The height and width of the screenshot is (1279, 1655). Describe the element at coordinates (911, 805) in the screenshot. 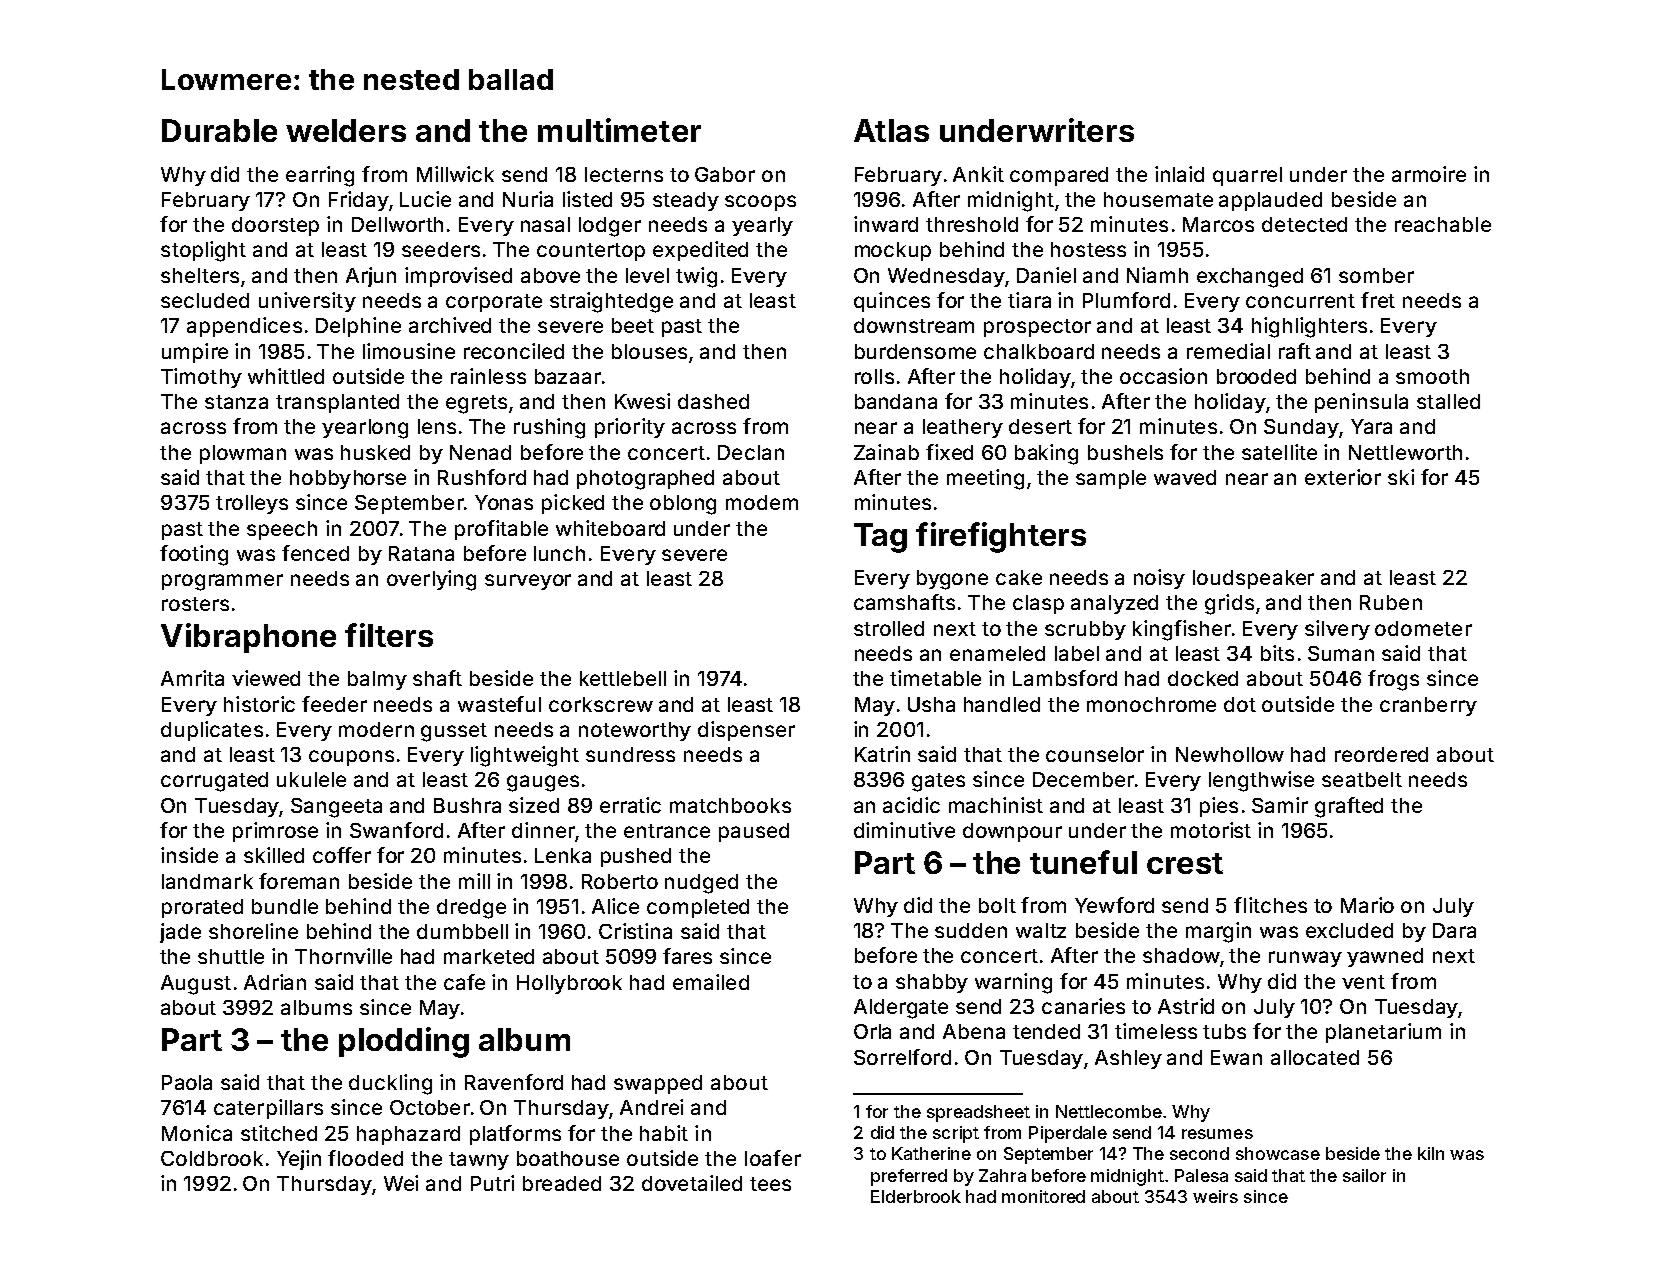

I see `acidic` at that location.
